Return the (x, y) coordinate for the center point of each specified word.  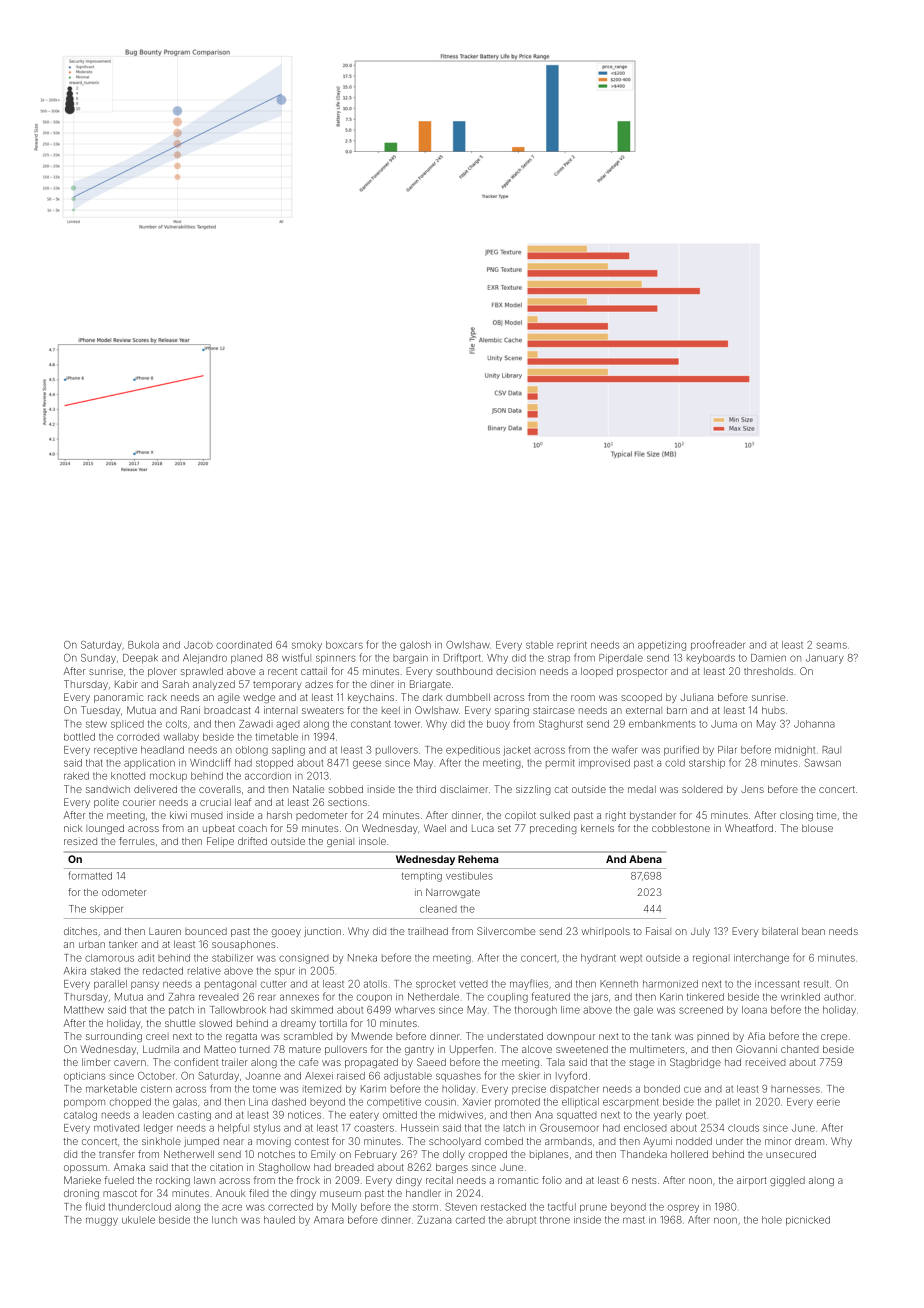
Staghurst (561, 725)
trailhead (428, 931)
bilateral (780, 931)
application (149, 764)
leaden (158, 1115)
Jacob (198, 645)
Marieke (82, 1180)
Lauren (165, 931)
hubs (773, 710)
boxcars (344, 645)
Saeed (431, 1062)
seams (831, 645)
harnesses (795, 1089)
